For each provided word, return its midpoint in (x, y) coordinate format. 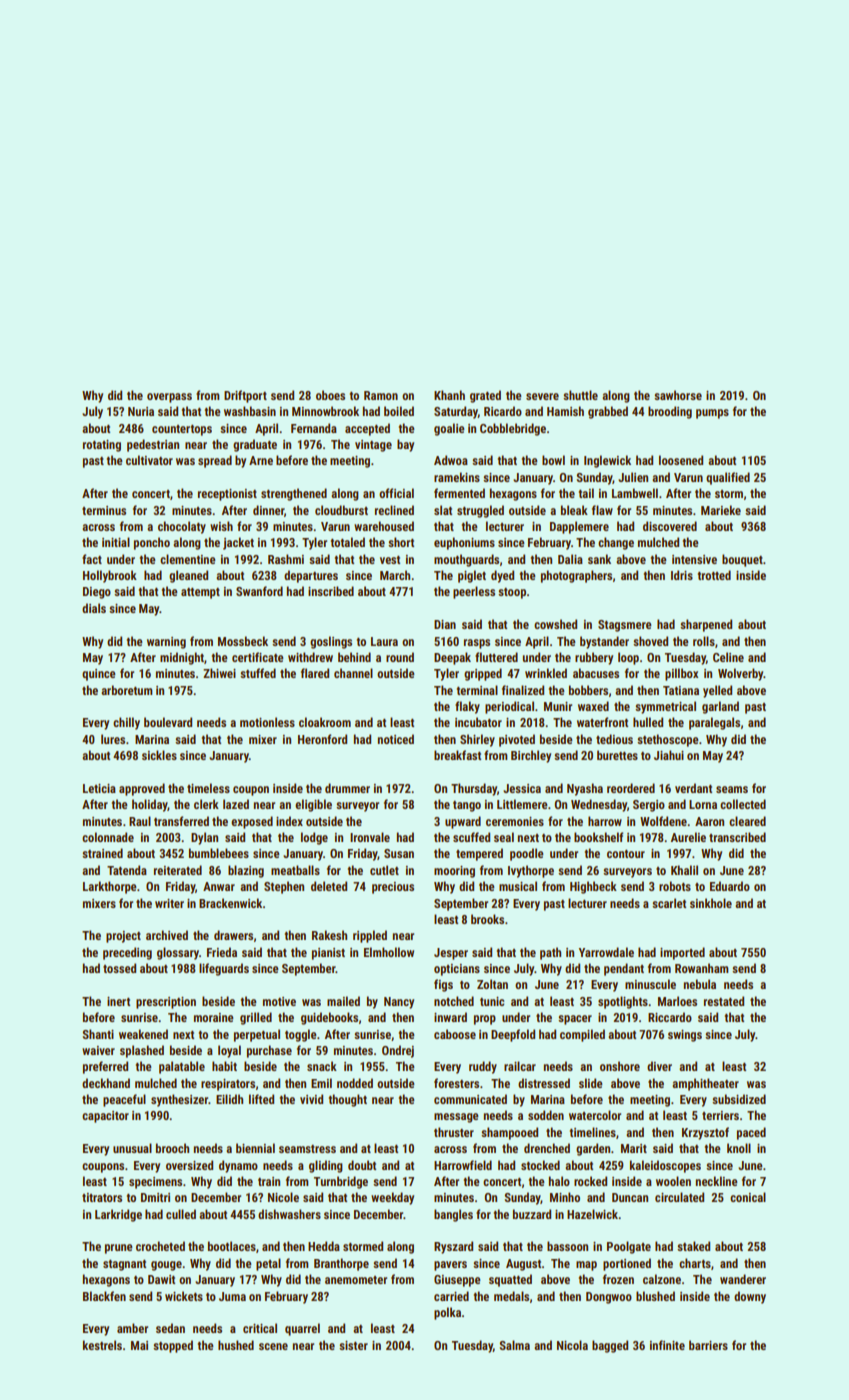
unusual (132, 1148)
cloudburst (341, 510)
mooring (454, 872)
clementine (188, 559)
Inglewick (607, 461)
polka (447, 1313)
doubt (362, 1165)
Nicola (572, 1345)
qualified (728, 478)
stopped (173, 1346)
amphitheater (705, 1084)
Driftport (245, 396)
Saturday (456, 412)
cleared (747, 821)
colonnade (108, 837)
